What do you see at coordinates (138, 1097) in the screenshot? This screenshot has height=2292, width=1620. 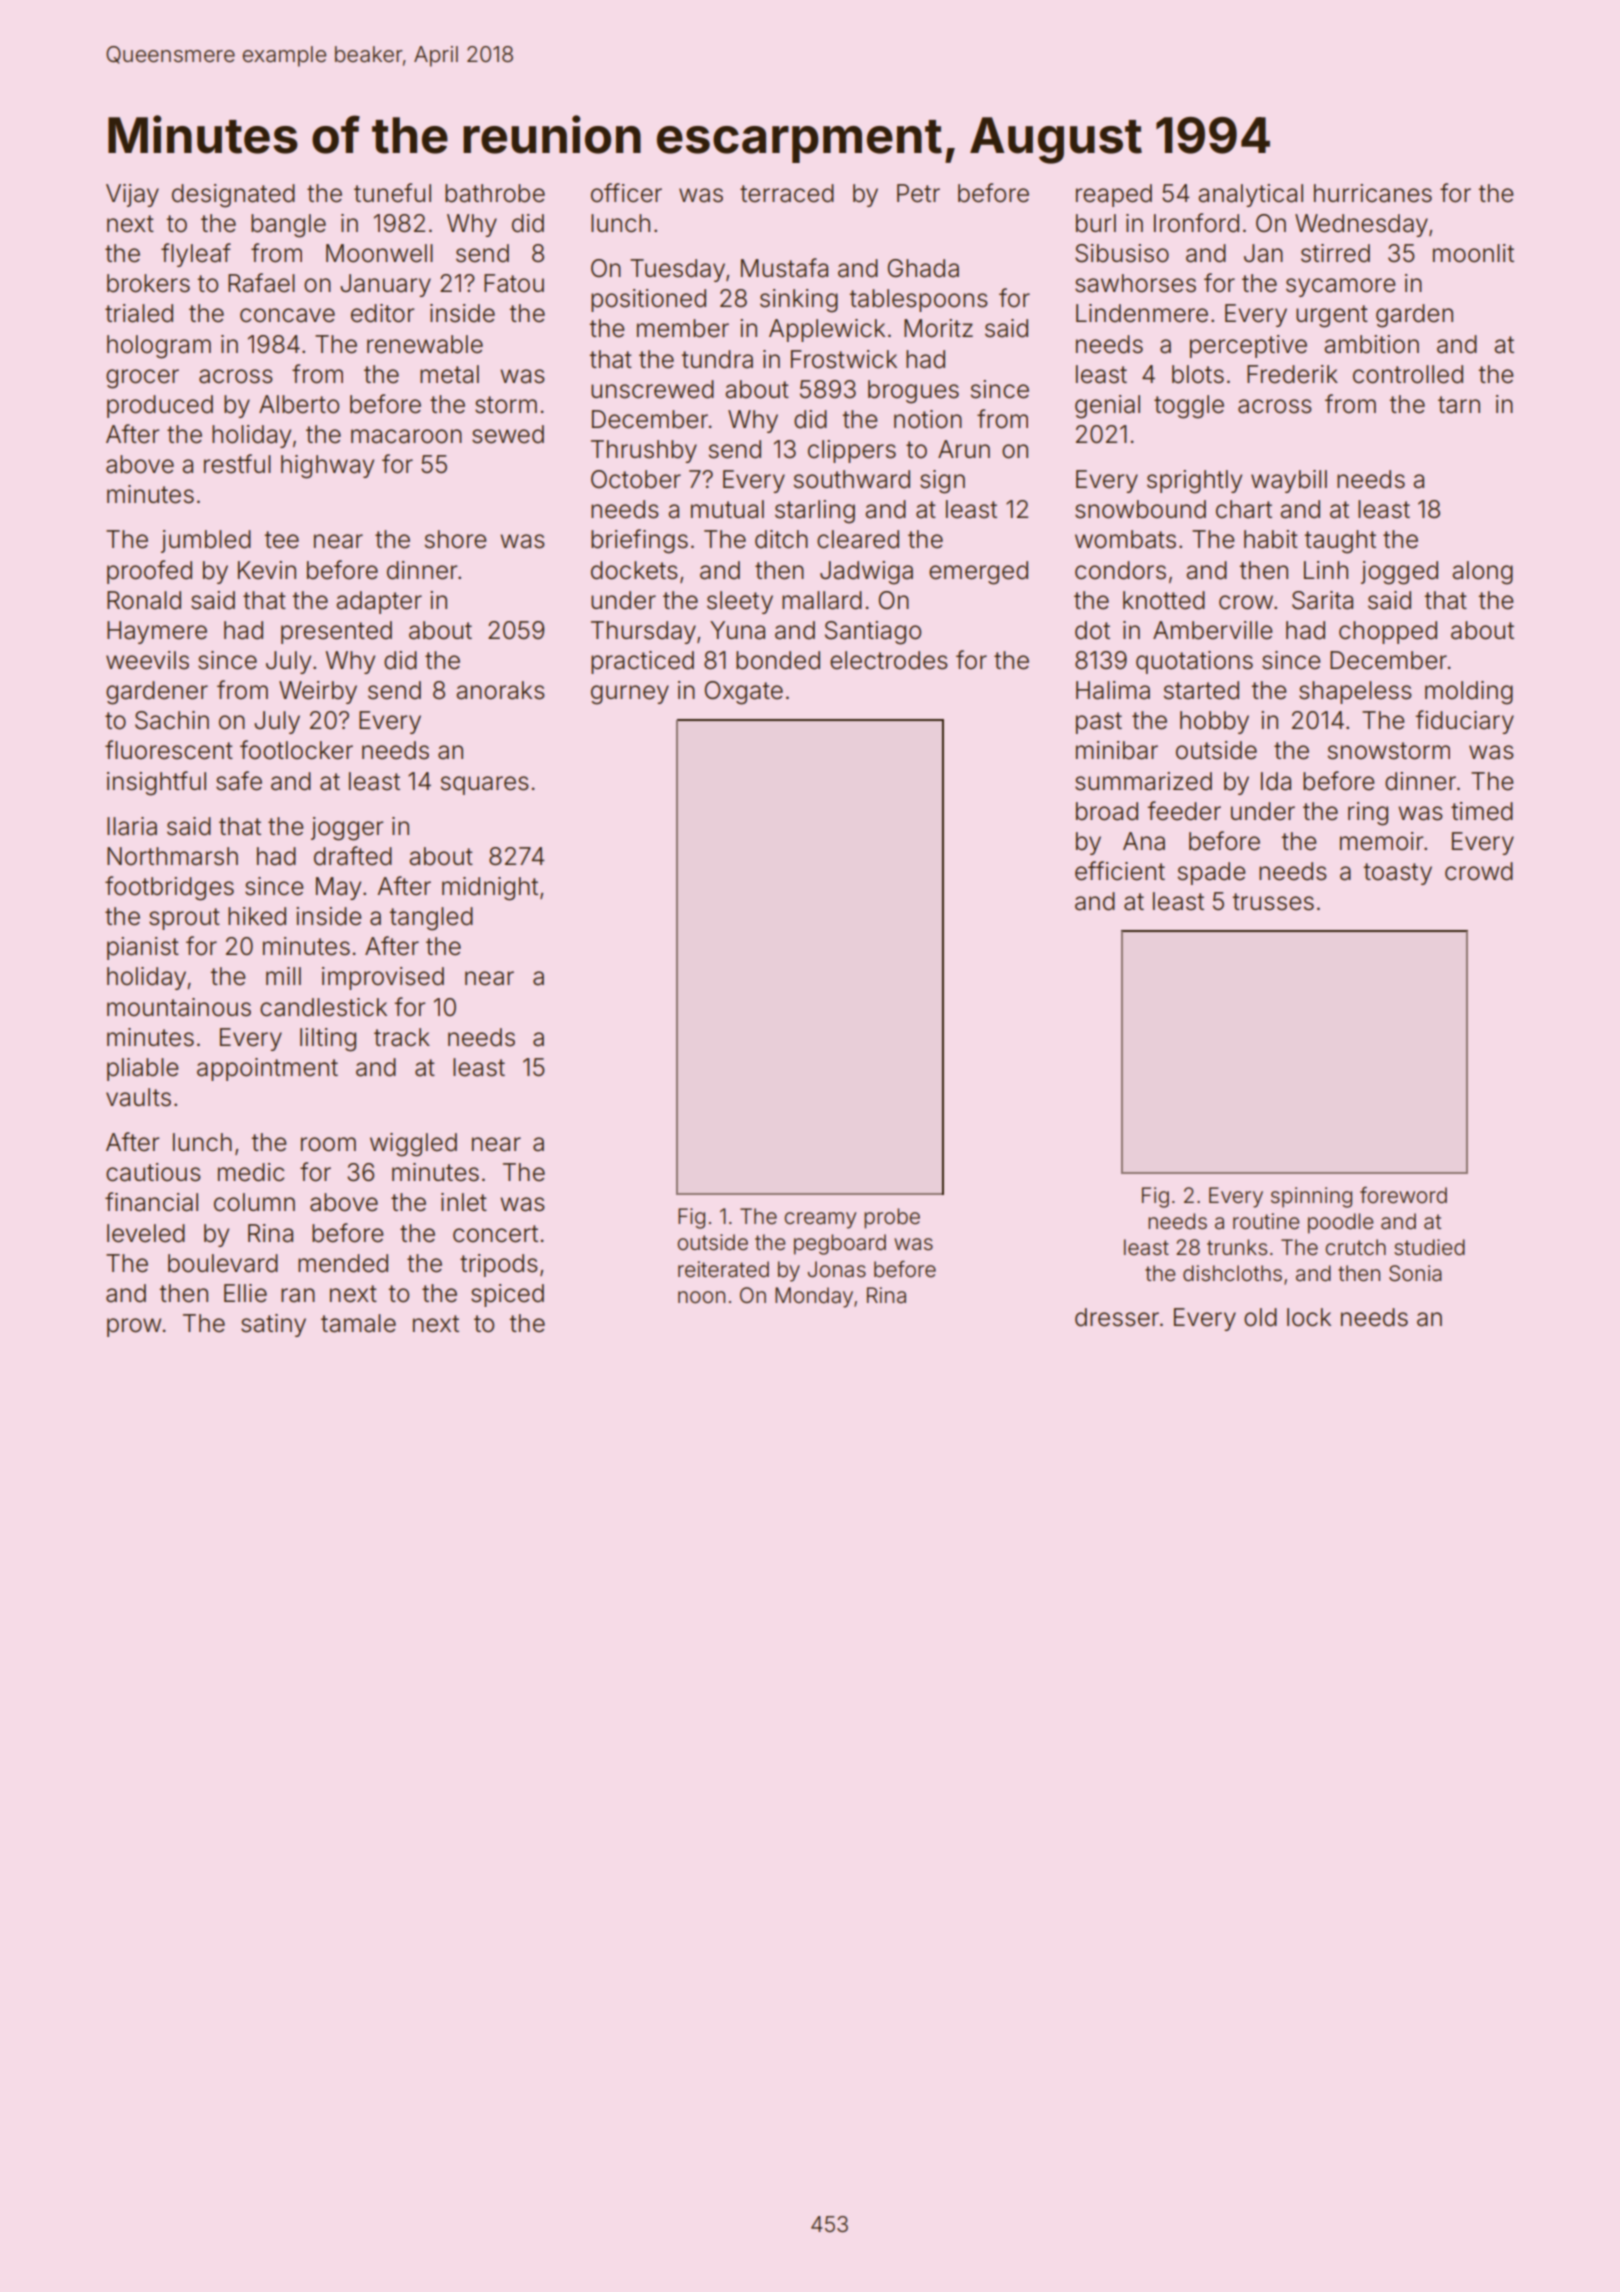 I see `vaults` at bounding box center [138, 1097].
